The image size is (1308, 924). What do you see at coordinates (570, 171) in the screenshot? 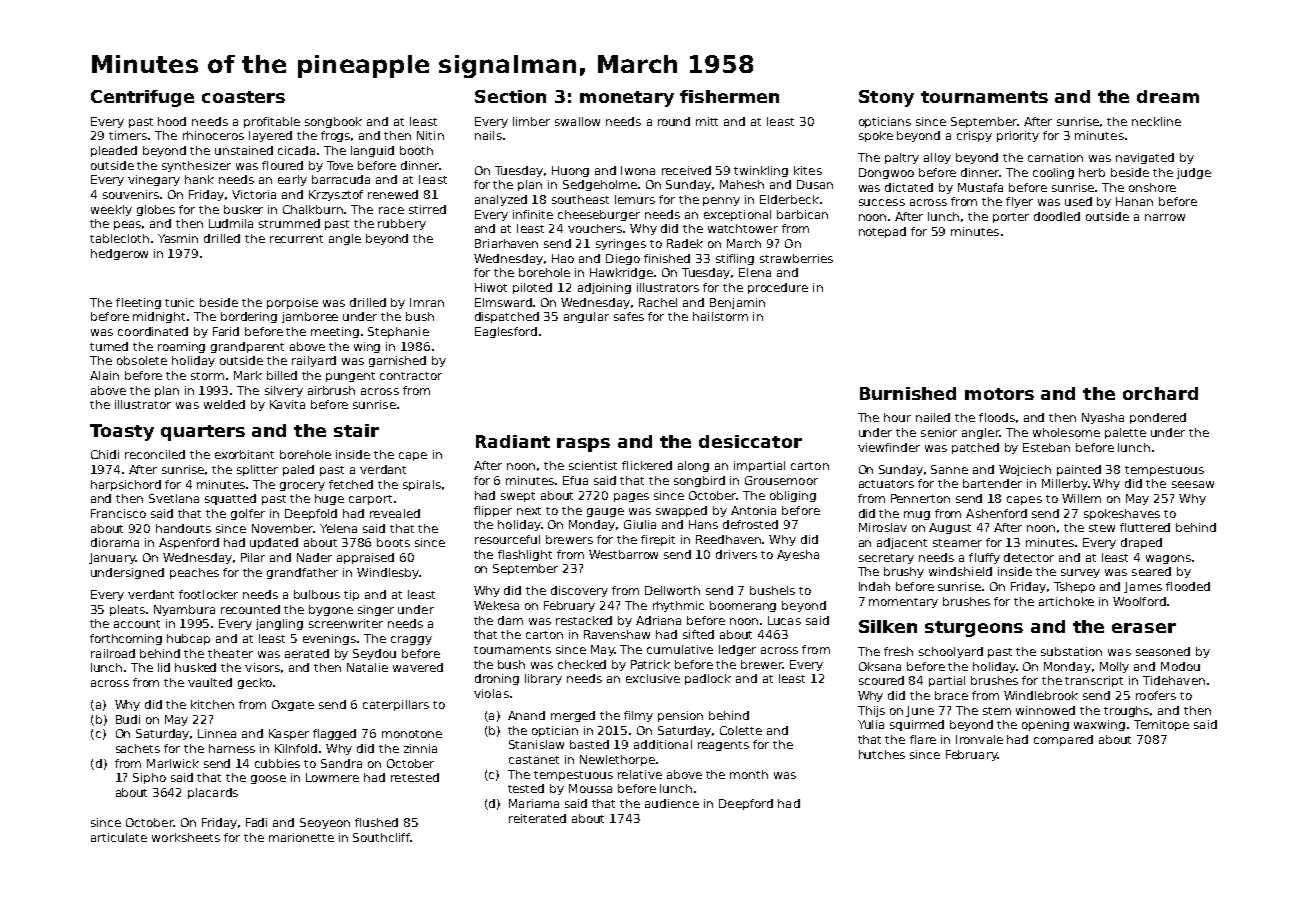
I see `Huong` at bounding box center [570, 171].
